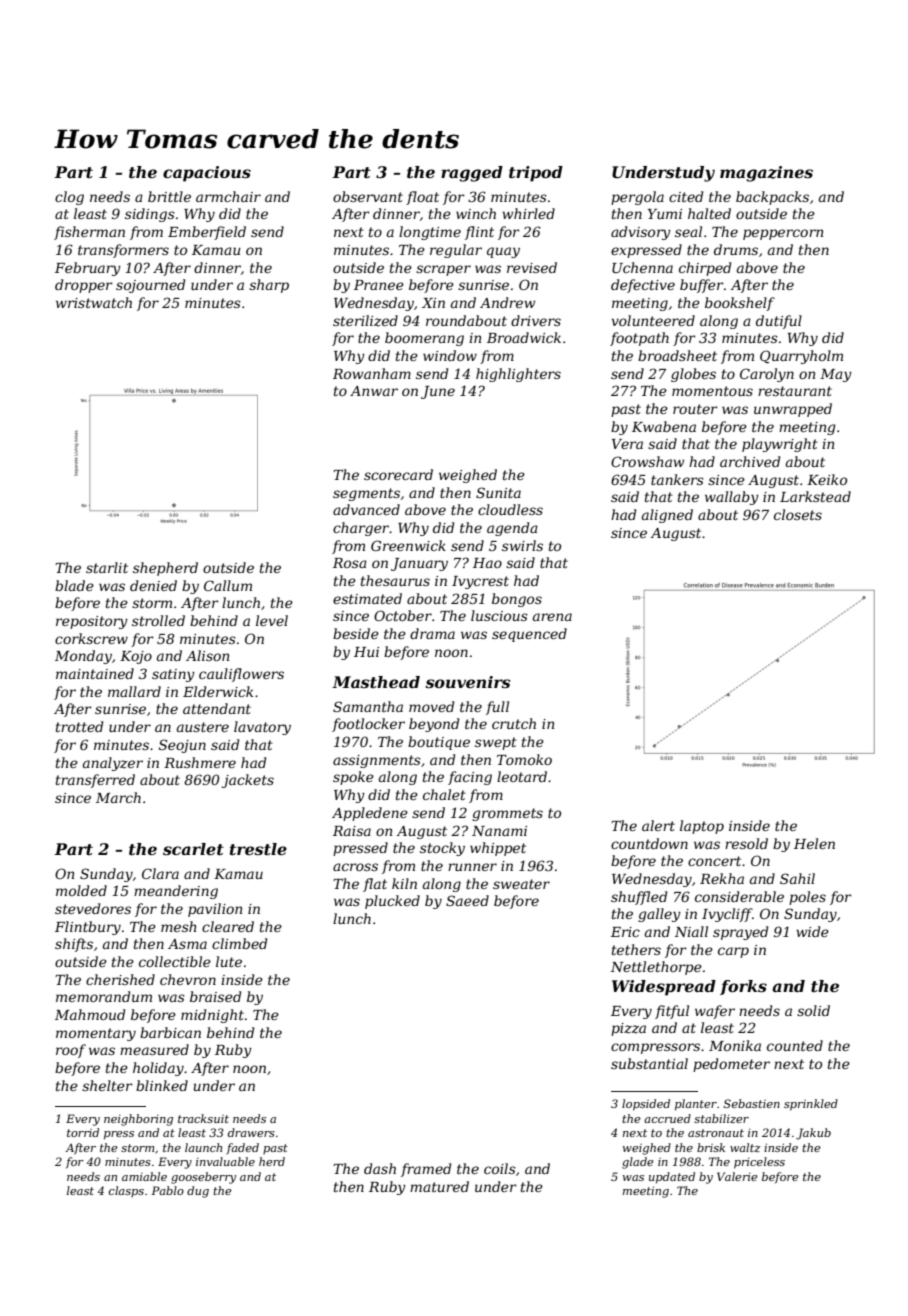 The image size is (908, 1316). I want to click on matured, so click(439, 1186).
